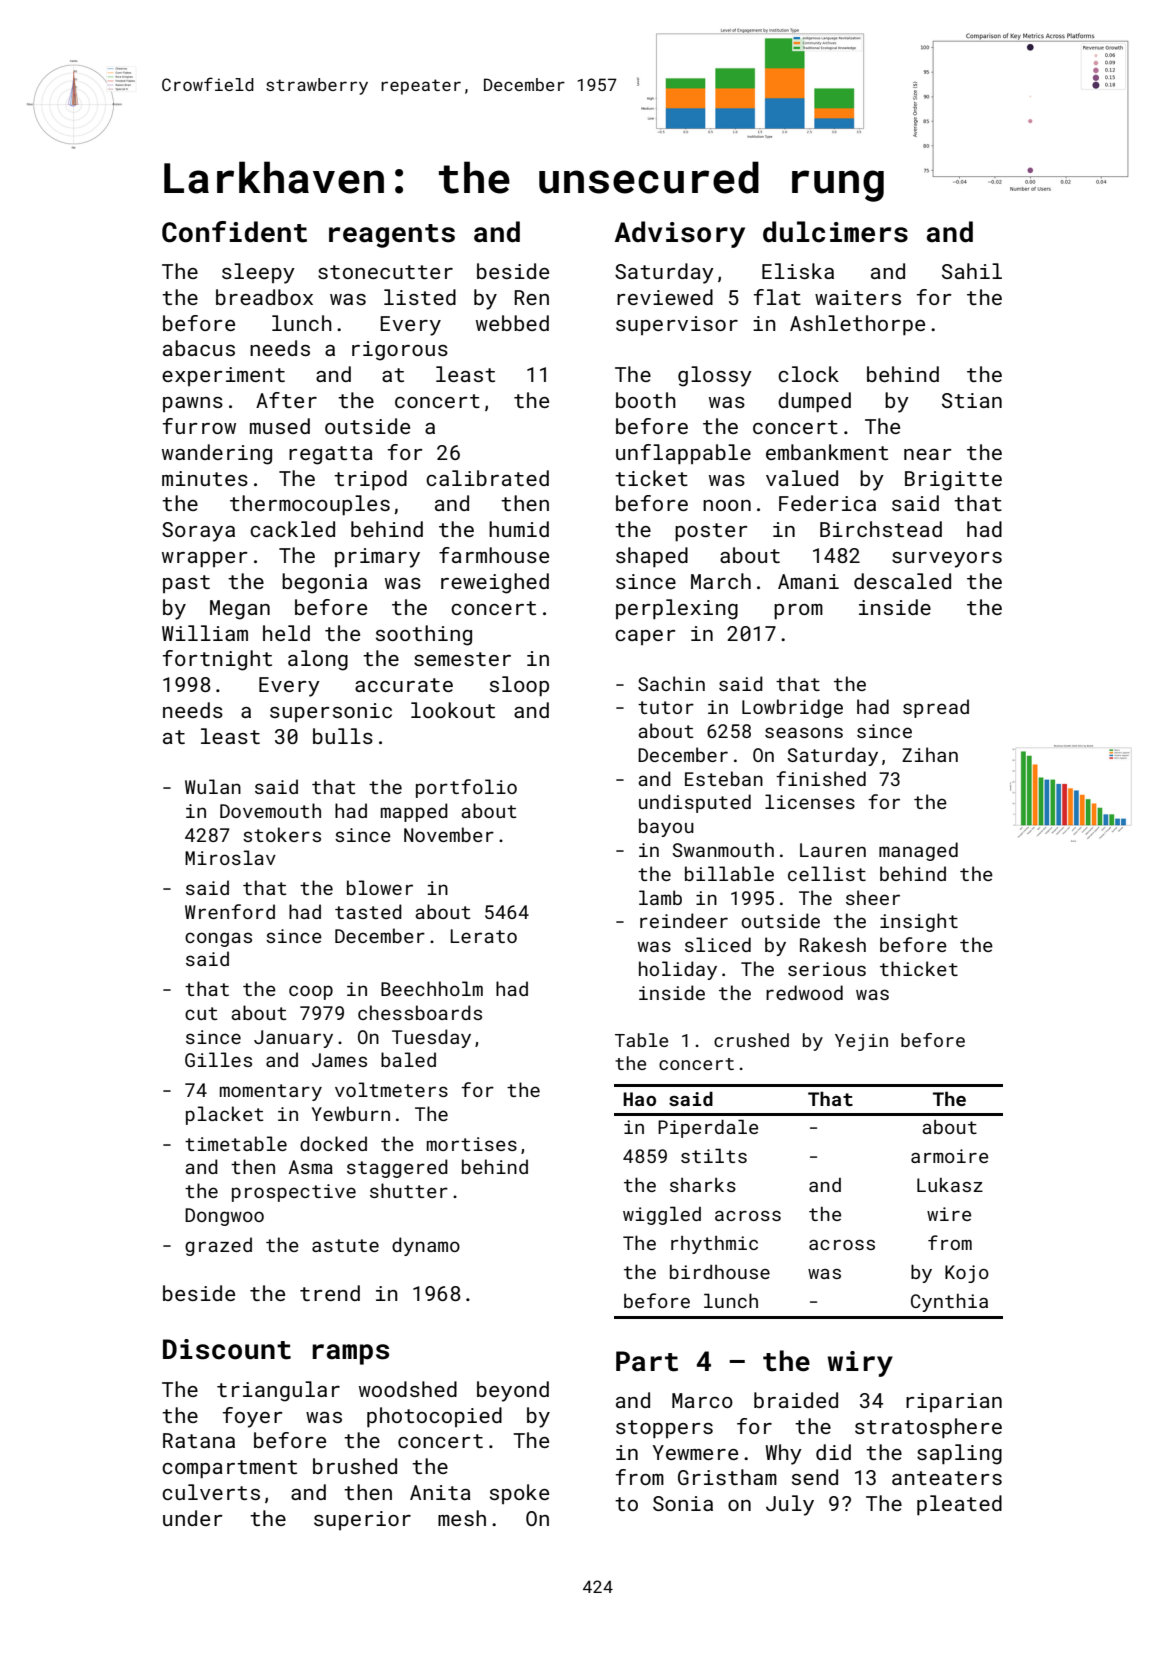 This page has height=1654, width=1165. What do you see at coordinates (949, 1214) in the page?
I see `wire` at bounding box center [949, 1214].
